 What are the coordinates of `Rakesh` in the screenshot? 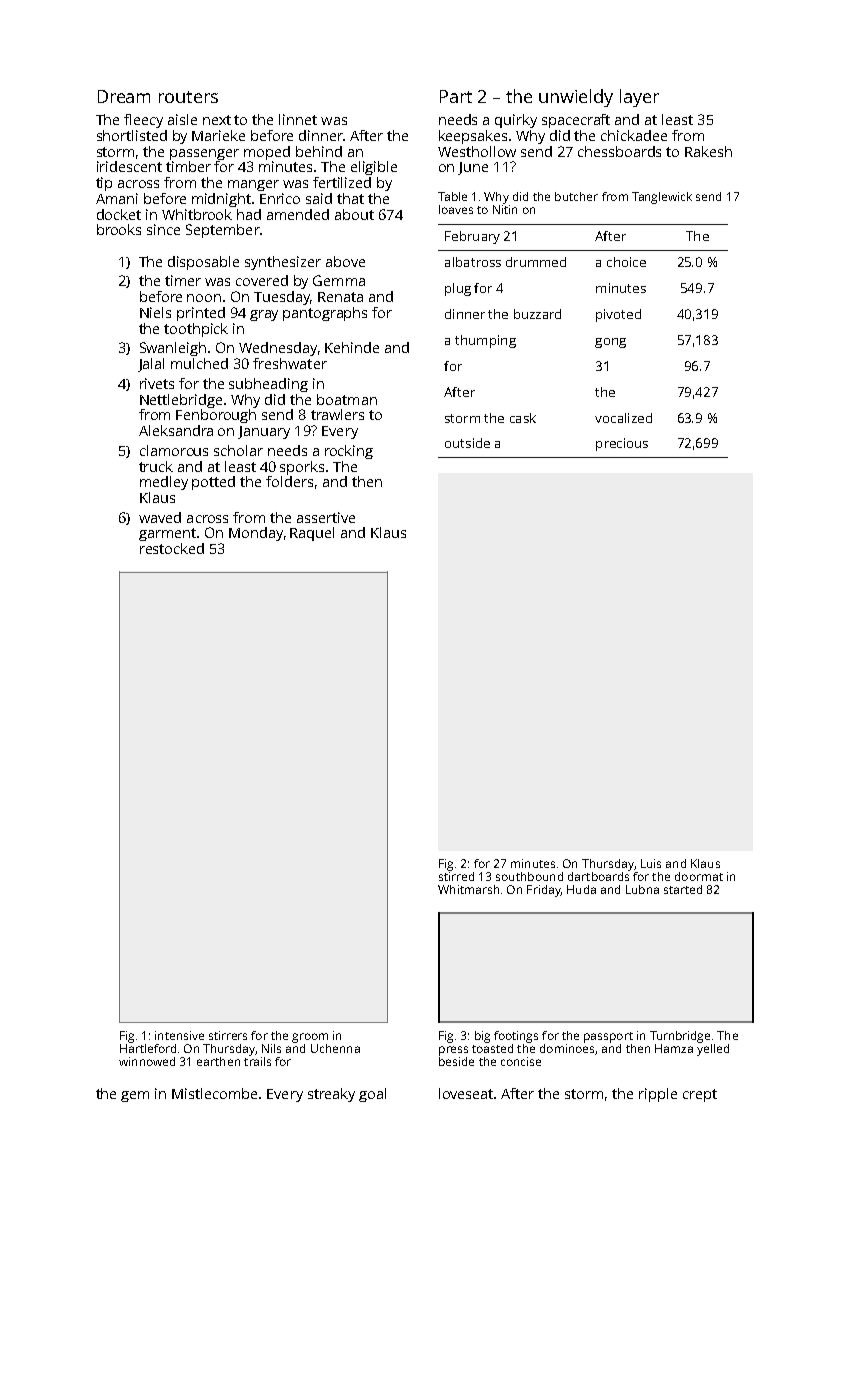 It's located at (708, 151).
